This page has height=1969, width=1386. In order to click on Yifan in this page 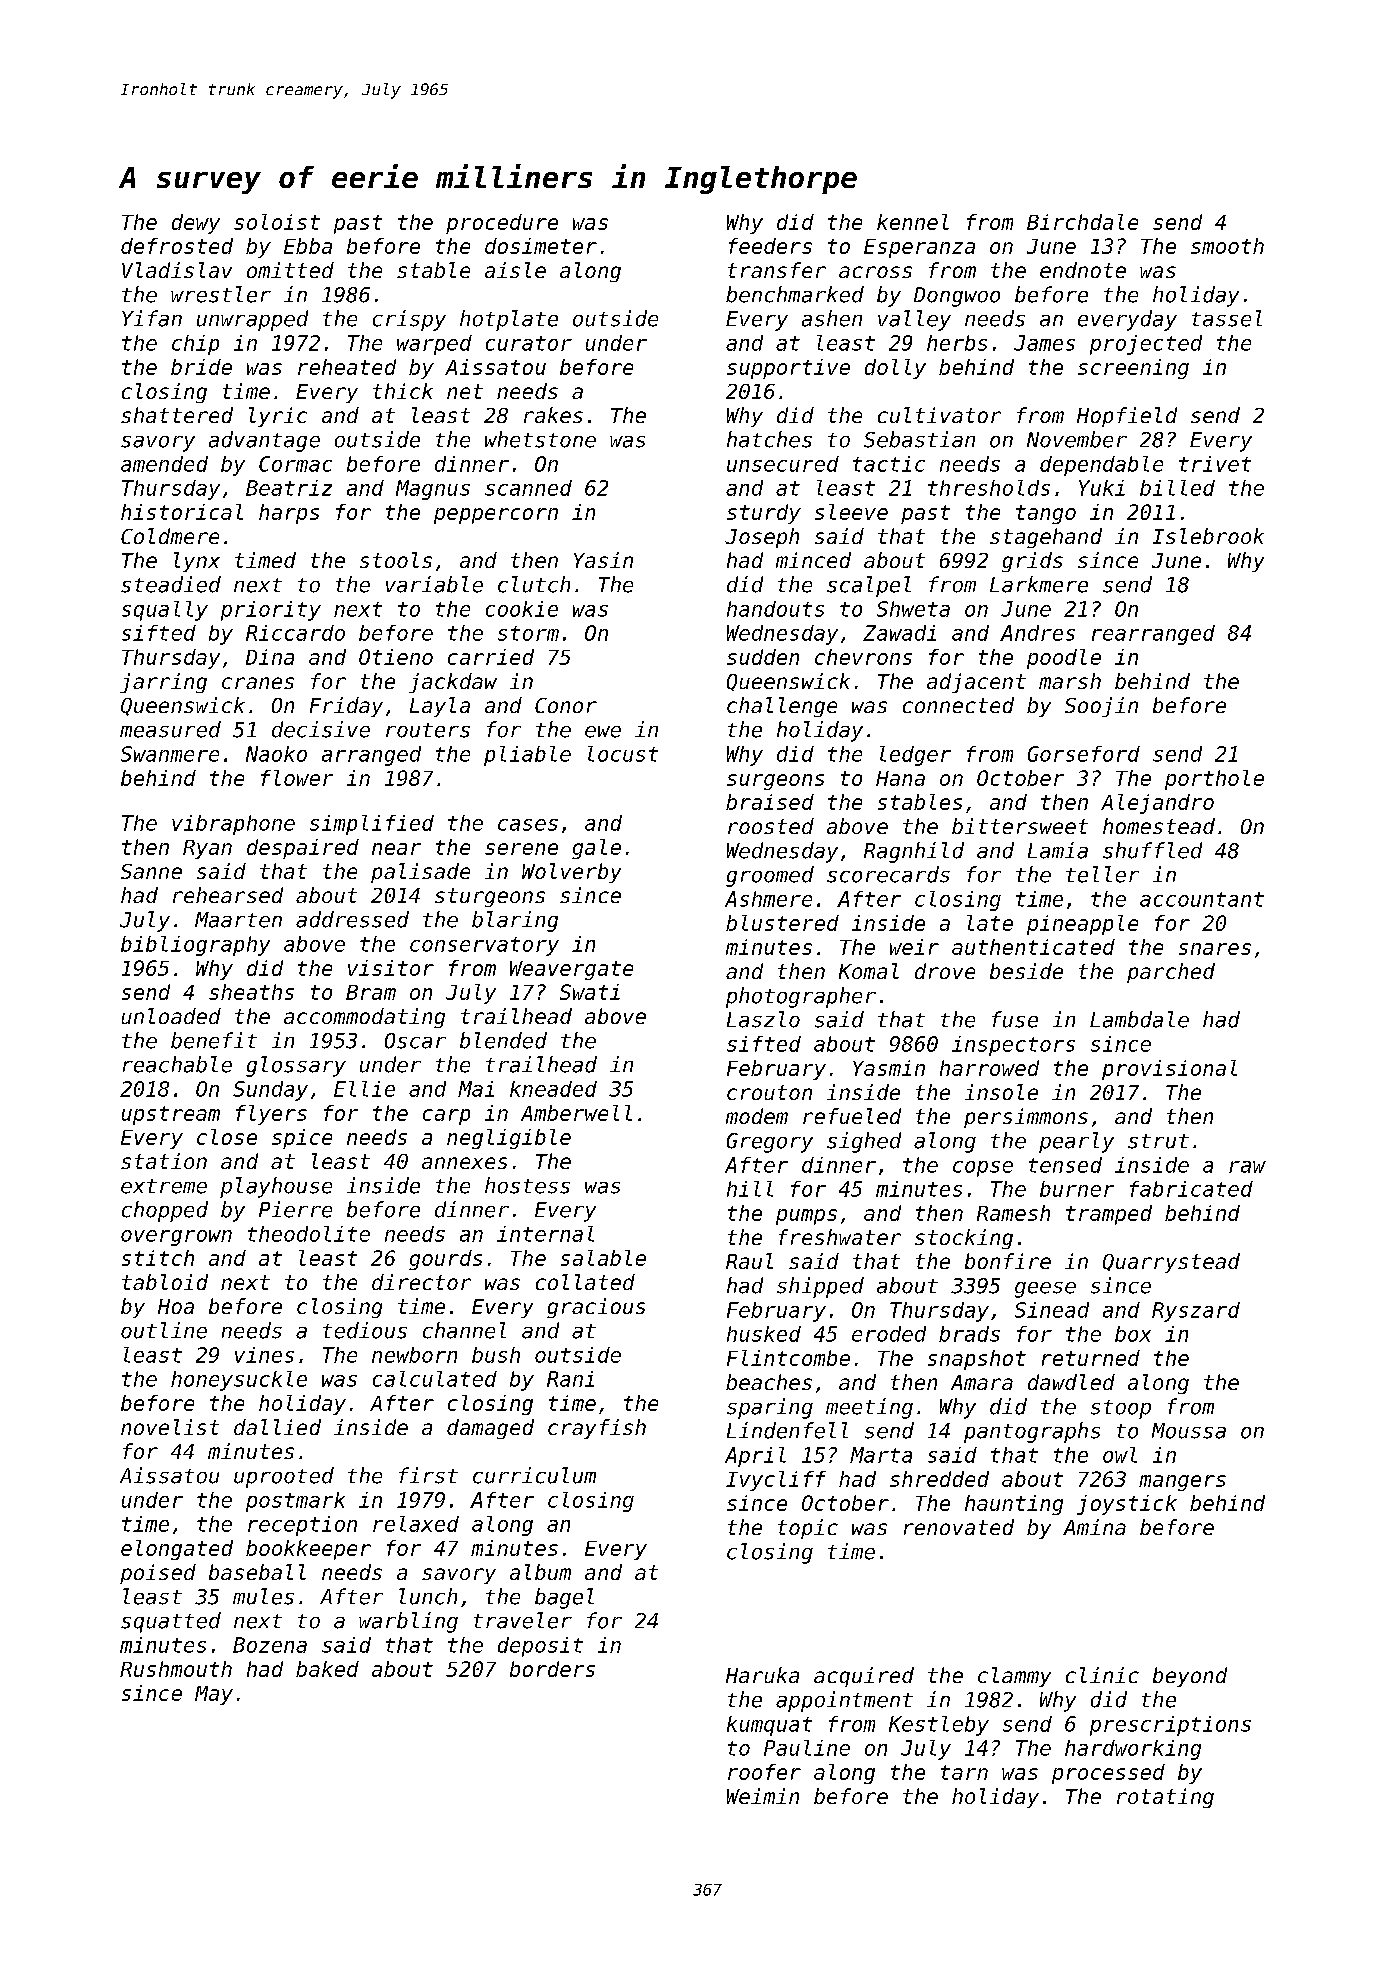, I will do `click(152, 318)`.
